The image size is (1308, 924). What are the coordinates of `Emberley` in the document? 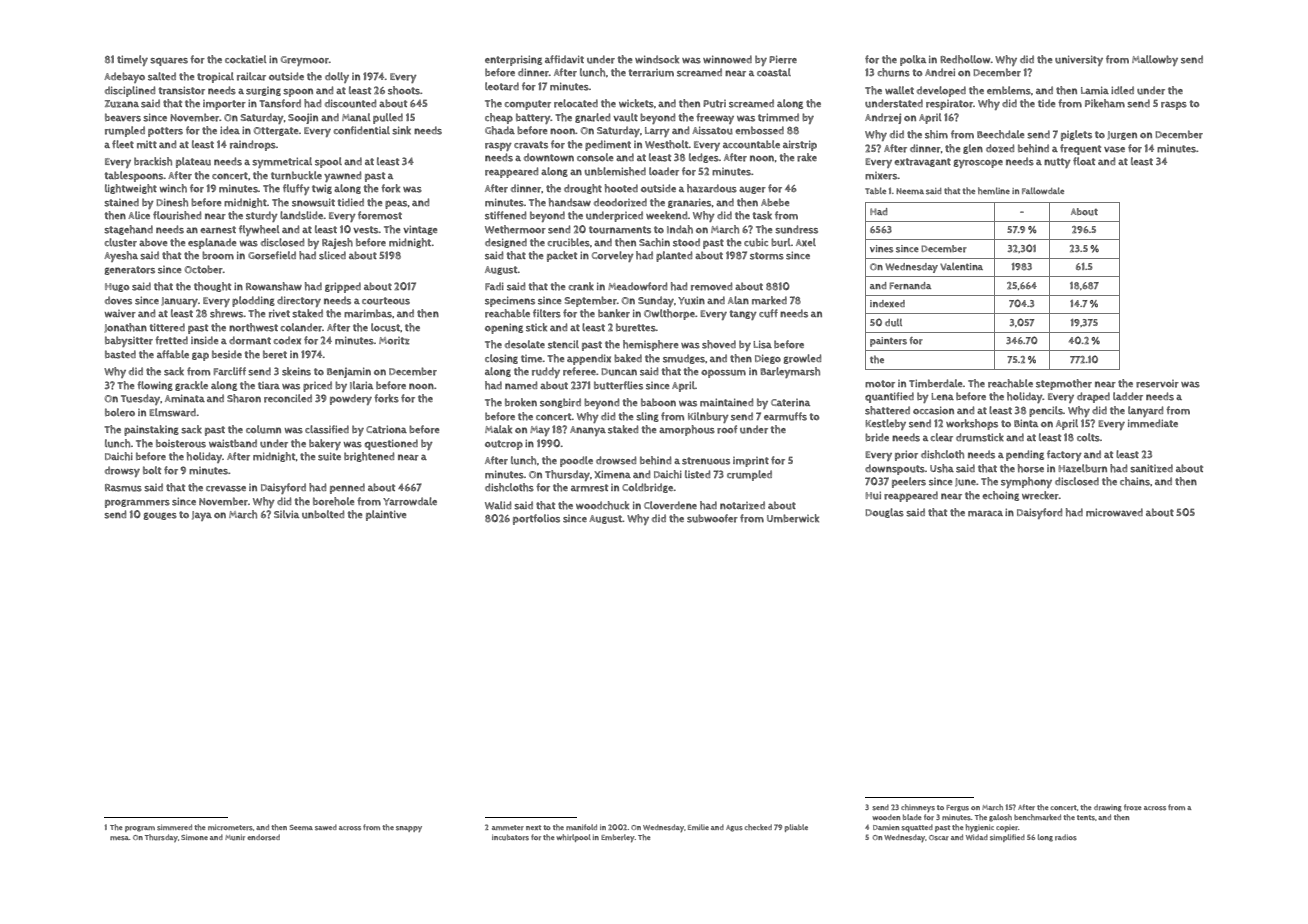 It's located at (618, 838).
